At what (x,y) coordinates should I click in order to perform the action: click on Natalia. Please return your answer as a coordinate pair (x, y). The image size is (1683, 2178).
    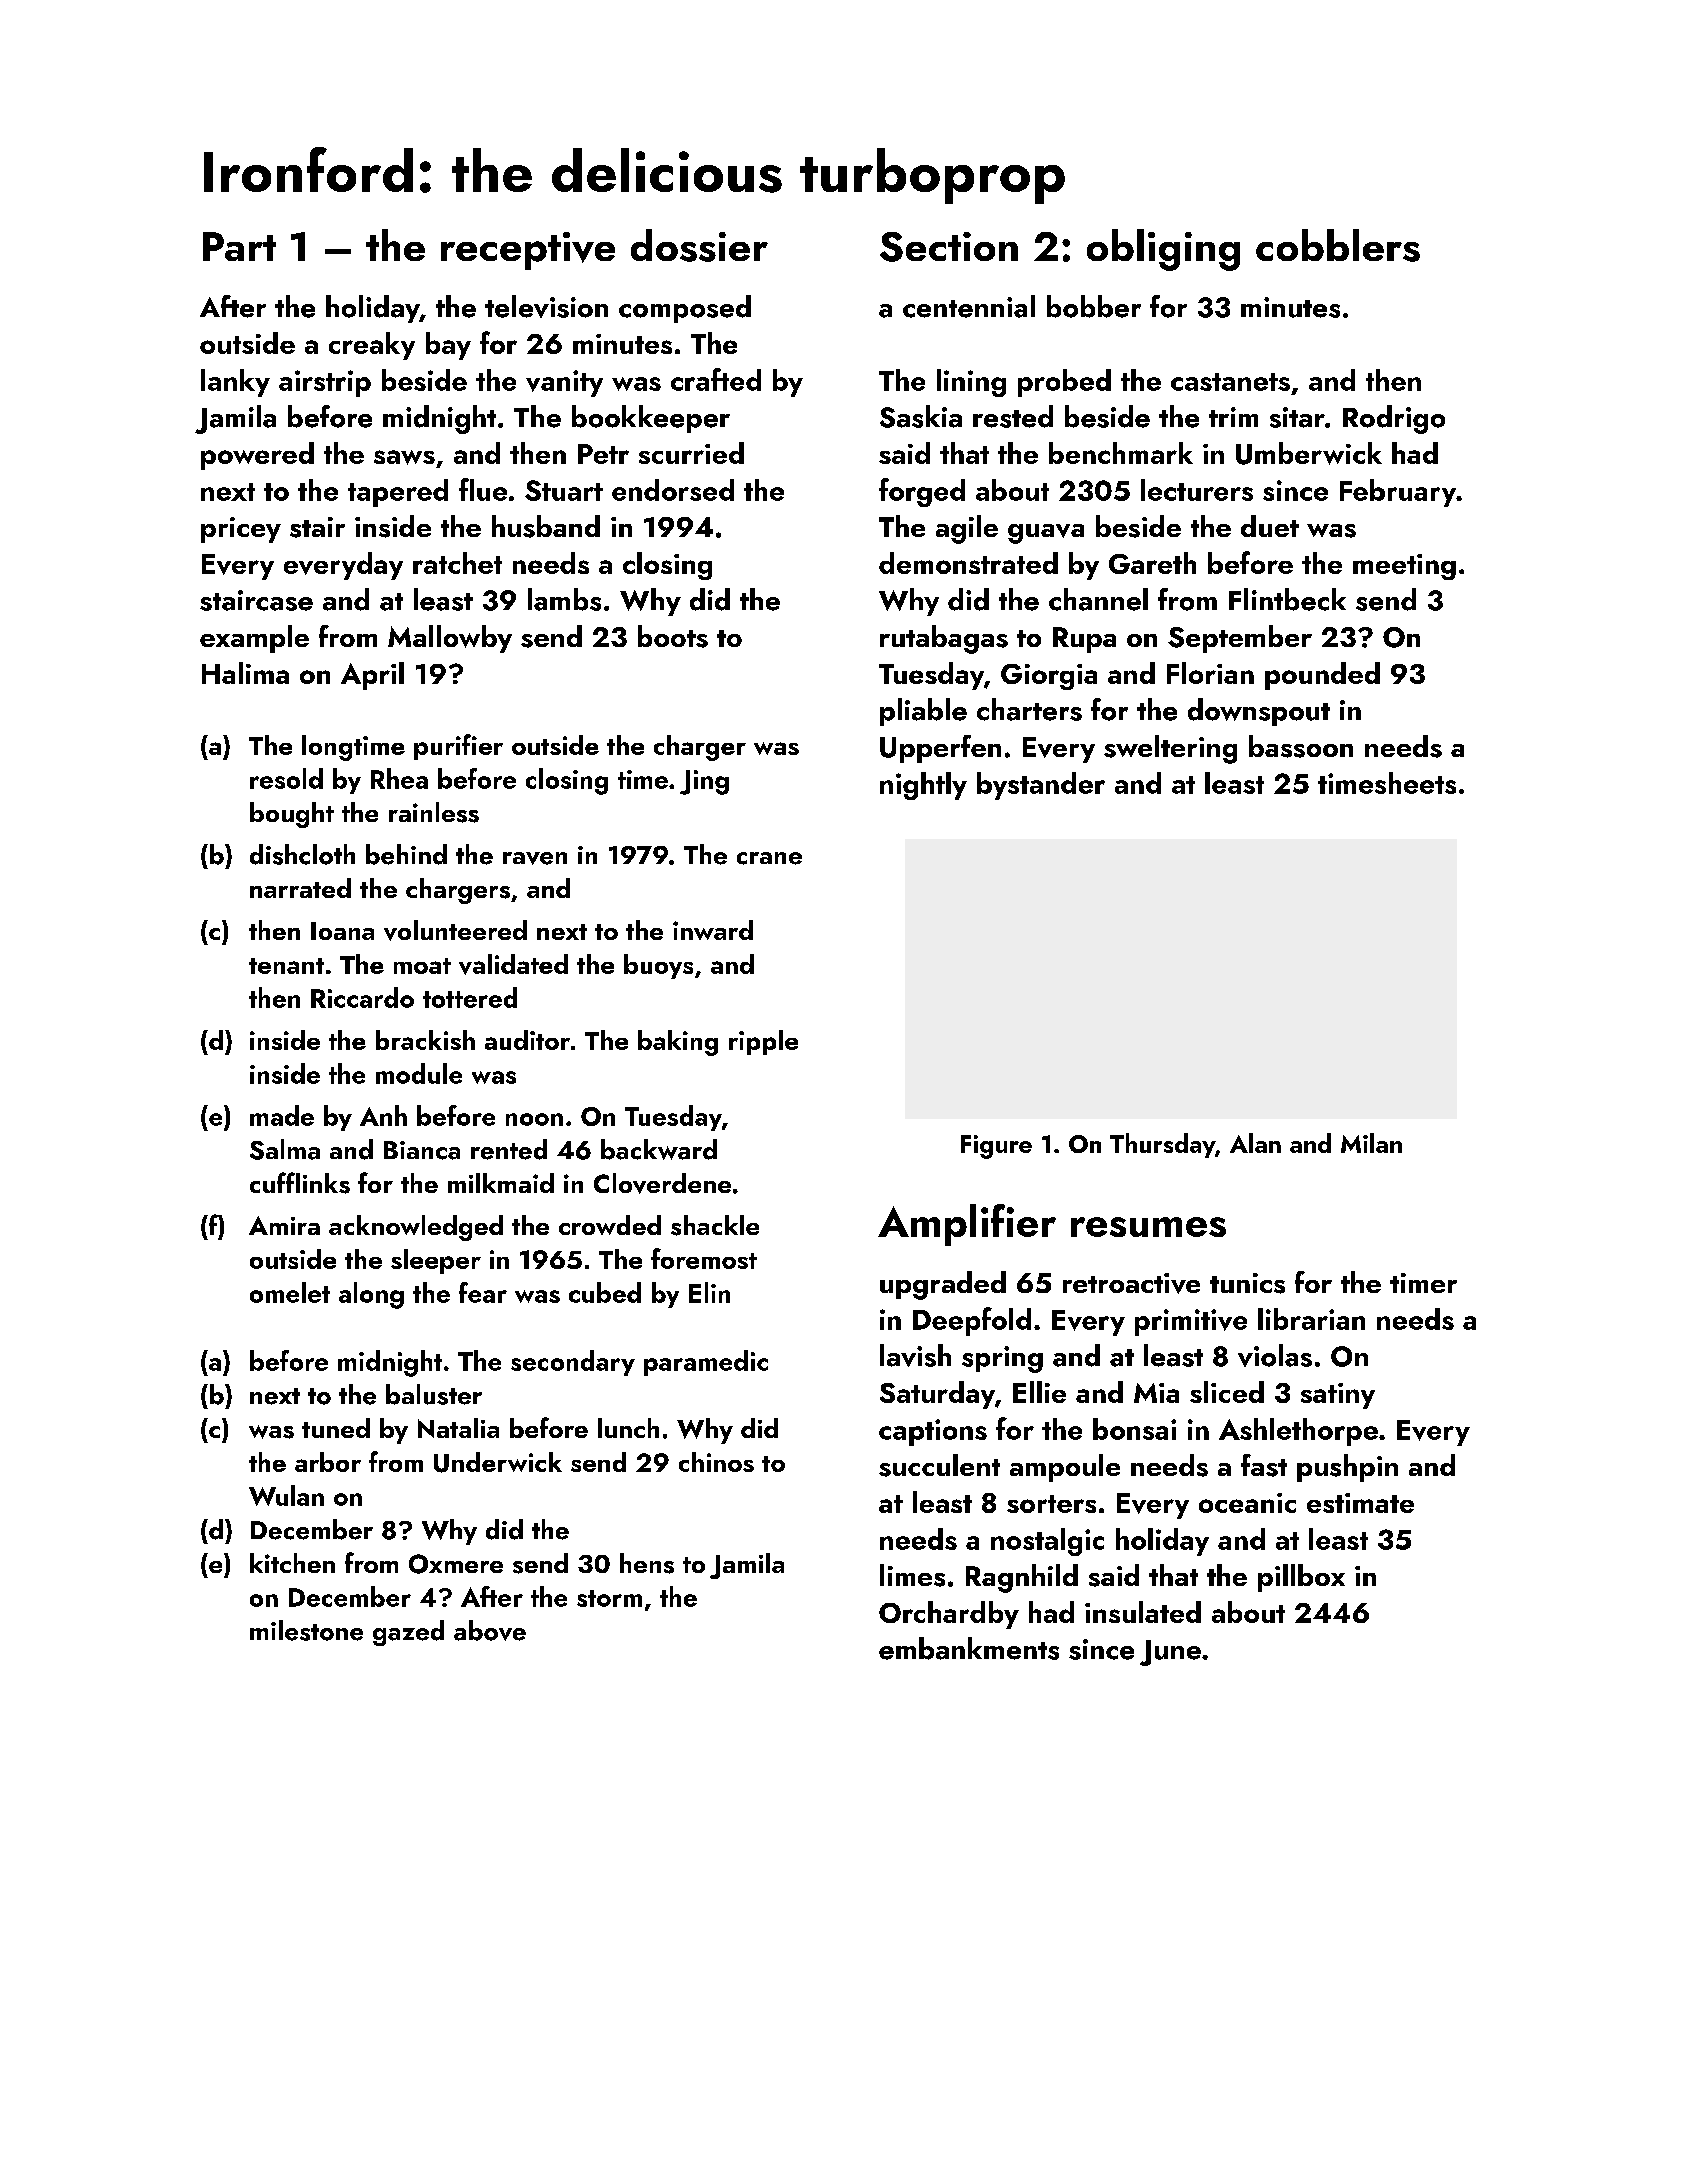
    Looking at the image, I should click on (458, 1428).
